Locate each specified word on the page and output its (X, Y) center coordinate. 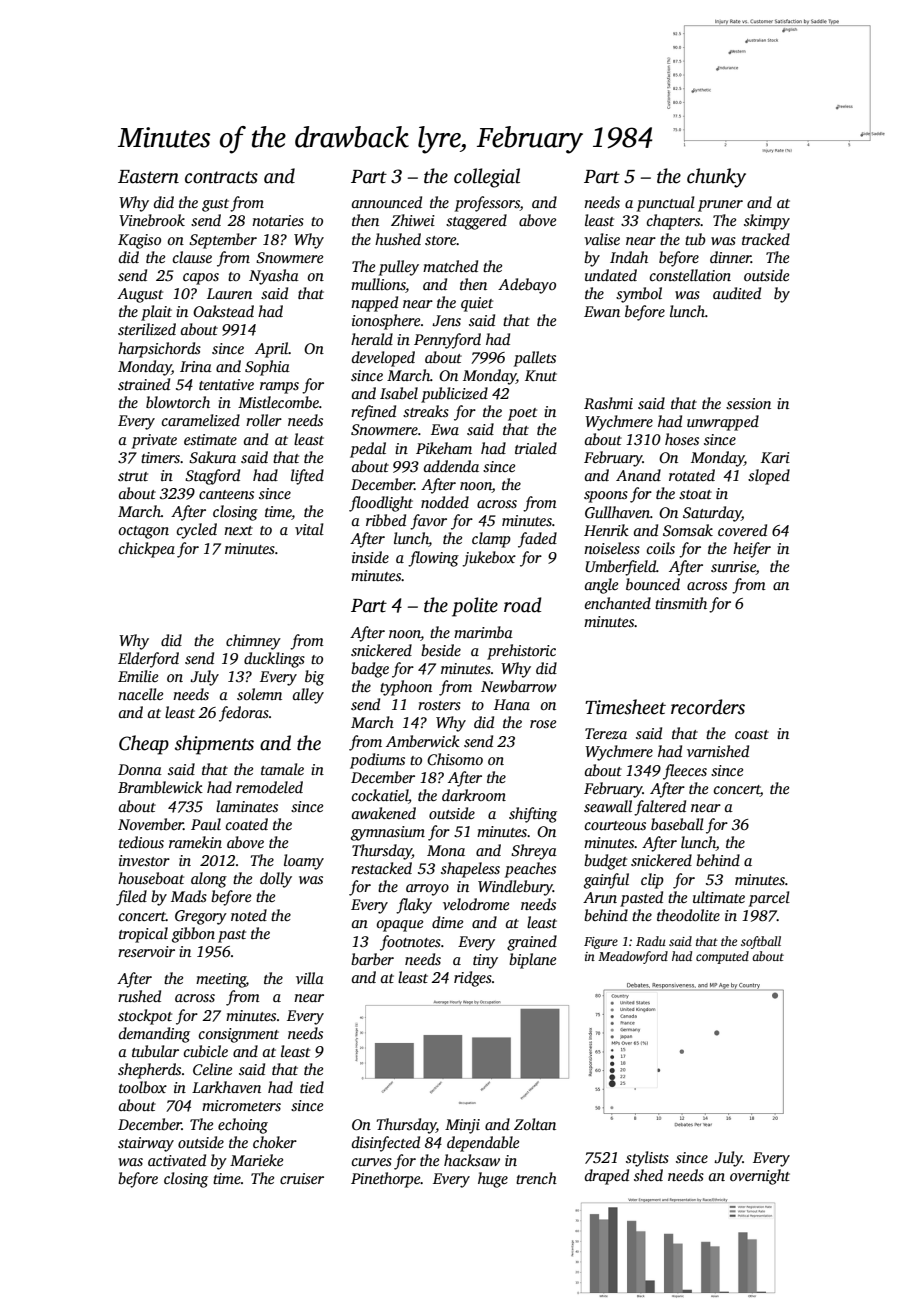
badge (370, 670)
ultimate (719, 897)
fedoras (244, 714)
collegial (487, 178)
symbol (639, 295)
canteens (226, 494)
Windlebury (515, 888)
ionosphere (386, 322)
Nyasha (274, 277)
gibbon (193, 935)
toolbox (143, 1087)
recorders (708, 707)
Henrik (606, 530)
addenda (451, 466)
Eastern (148, 177)
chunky (716, 178)
